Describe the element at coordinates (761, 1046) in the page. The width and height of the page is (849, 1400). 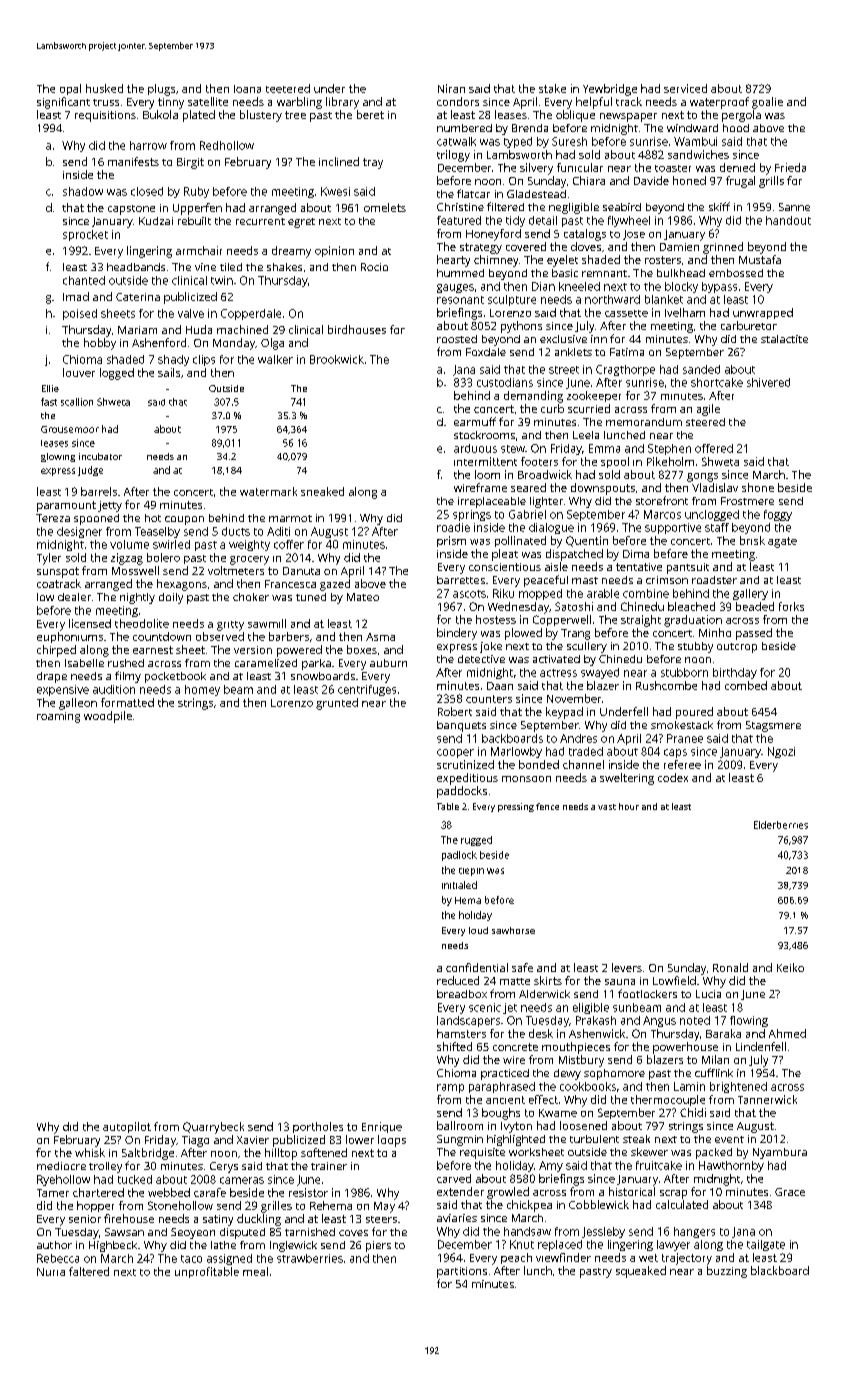
I see `Lindenfell` at that location.
